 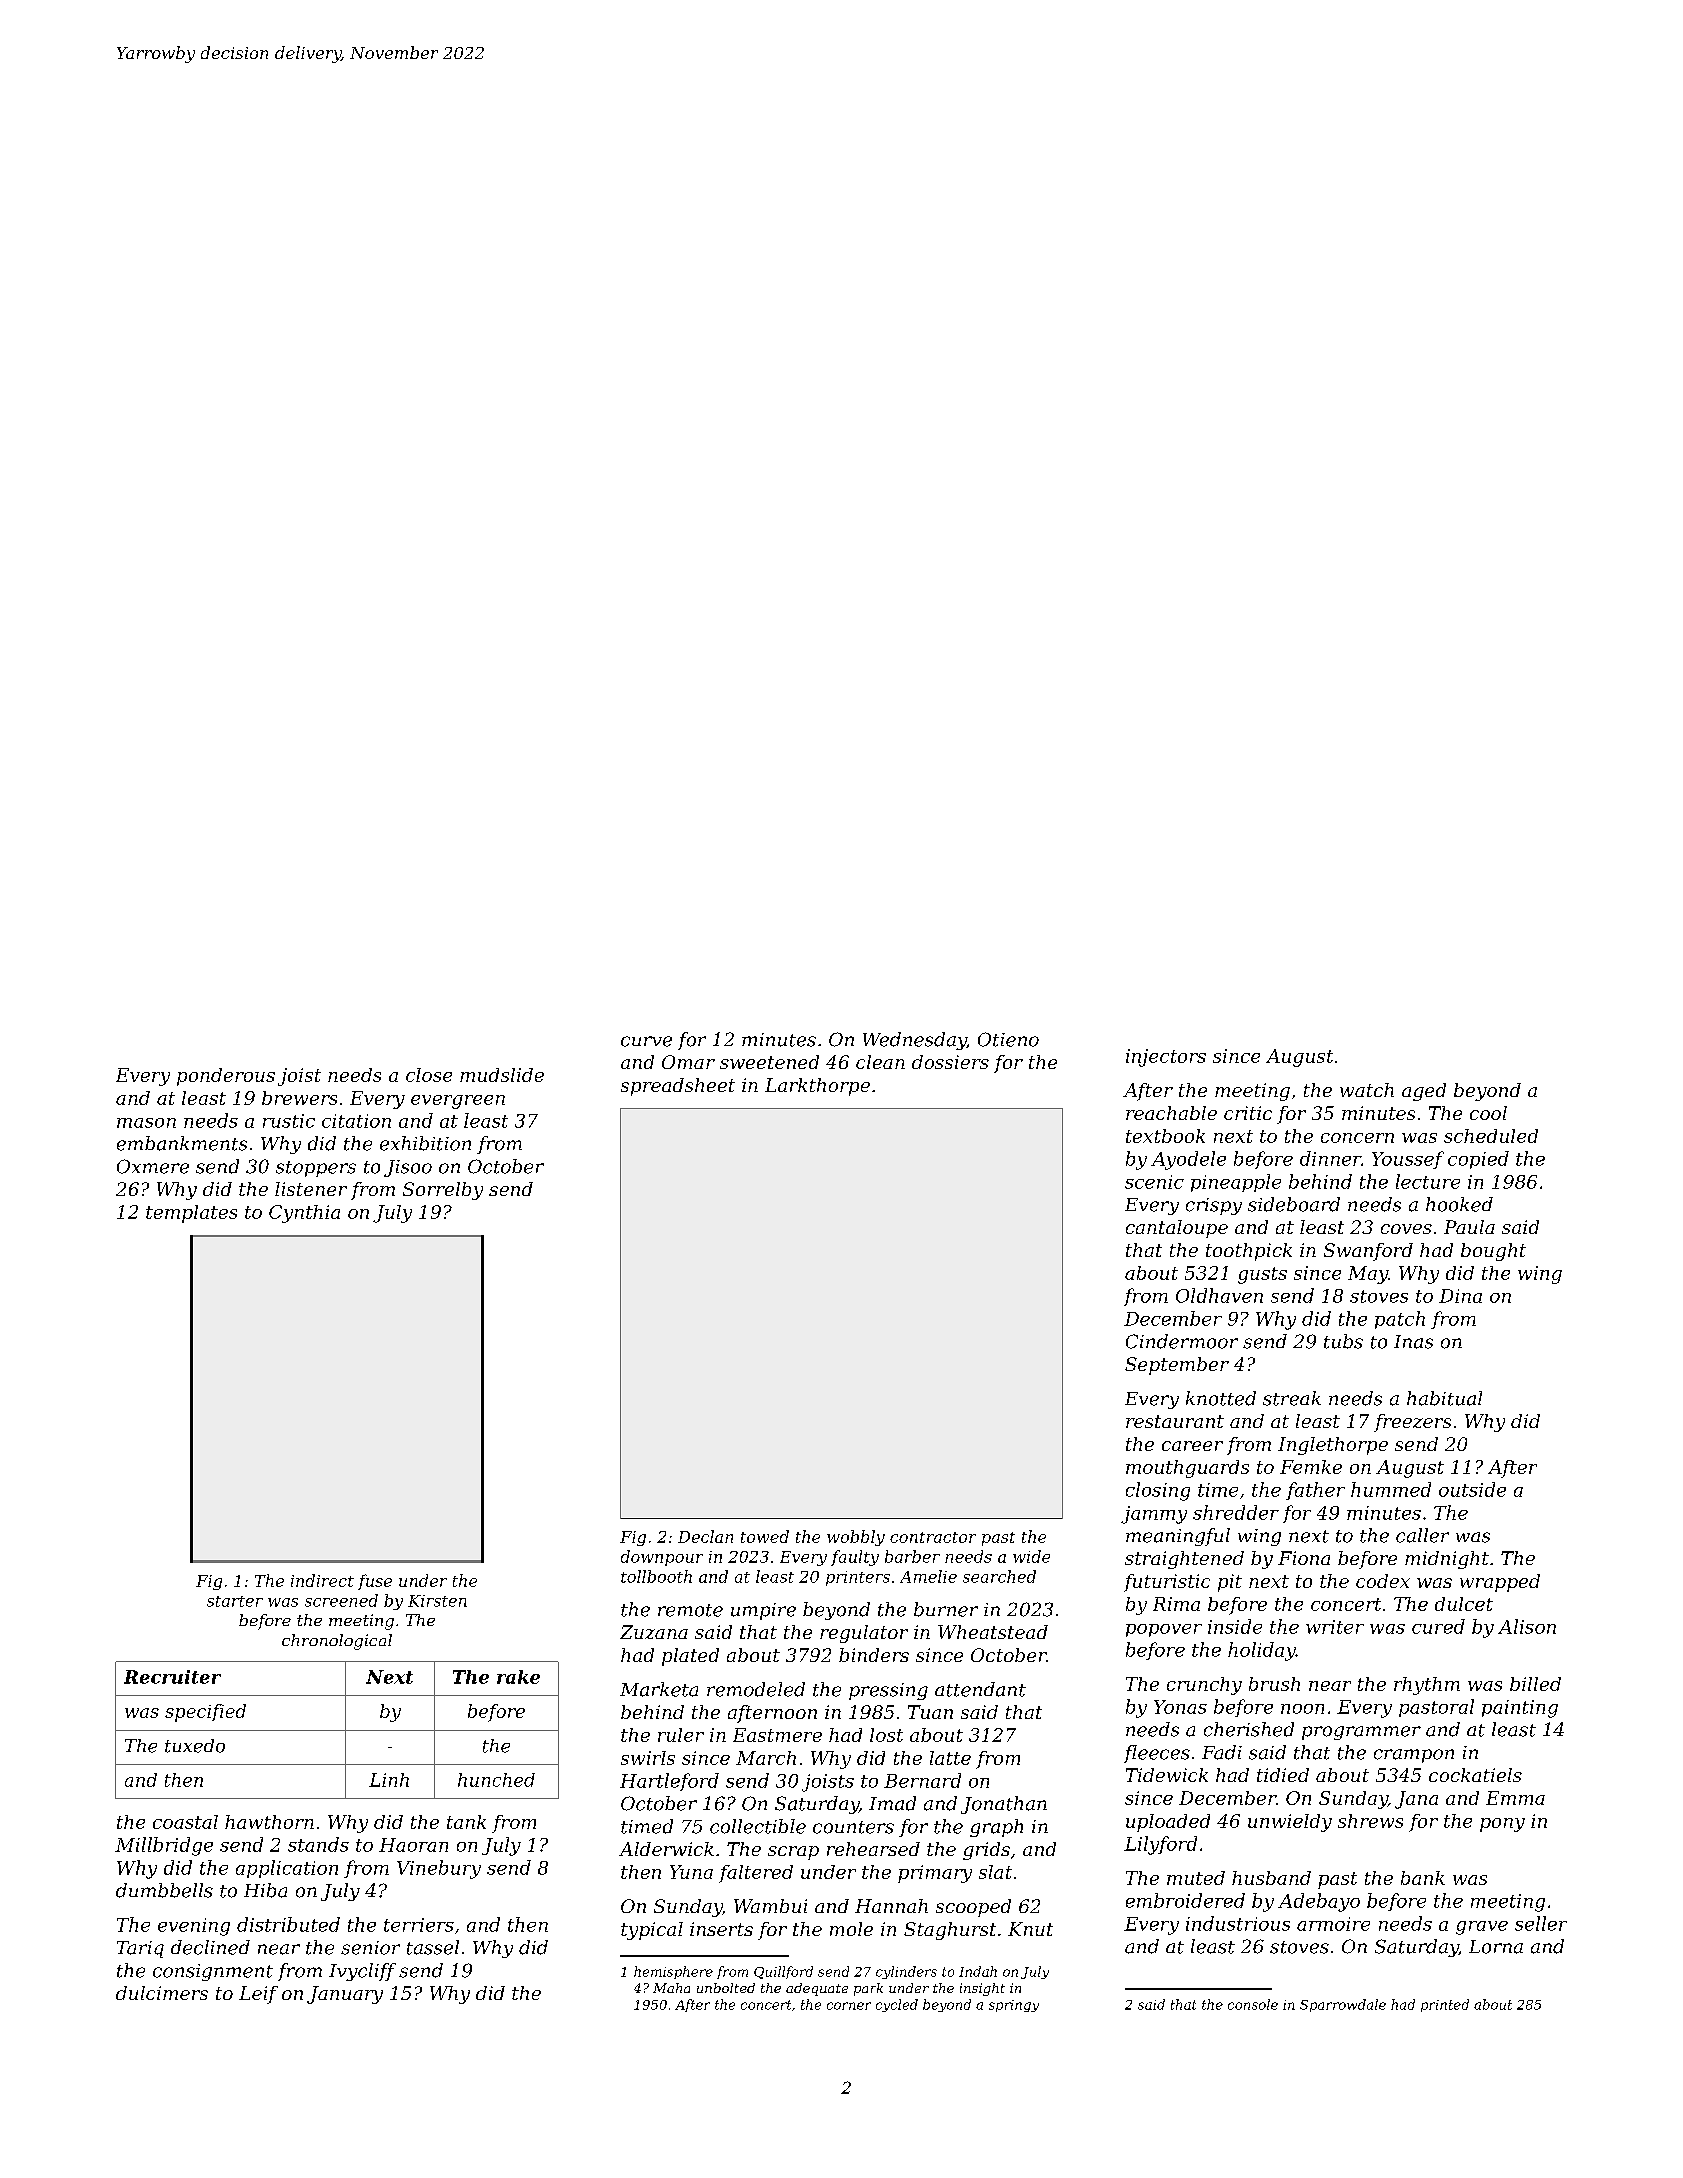 I want to click on Cindermoor, so click(x=1182, y=1341).
